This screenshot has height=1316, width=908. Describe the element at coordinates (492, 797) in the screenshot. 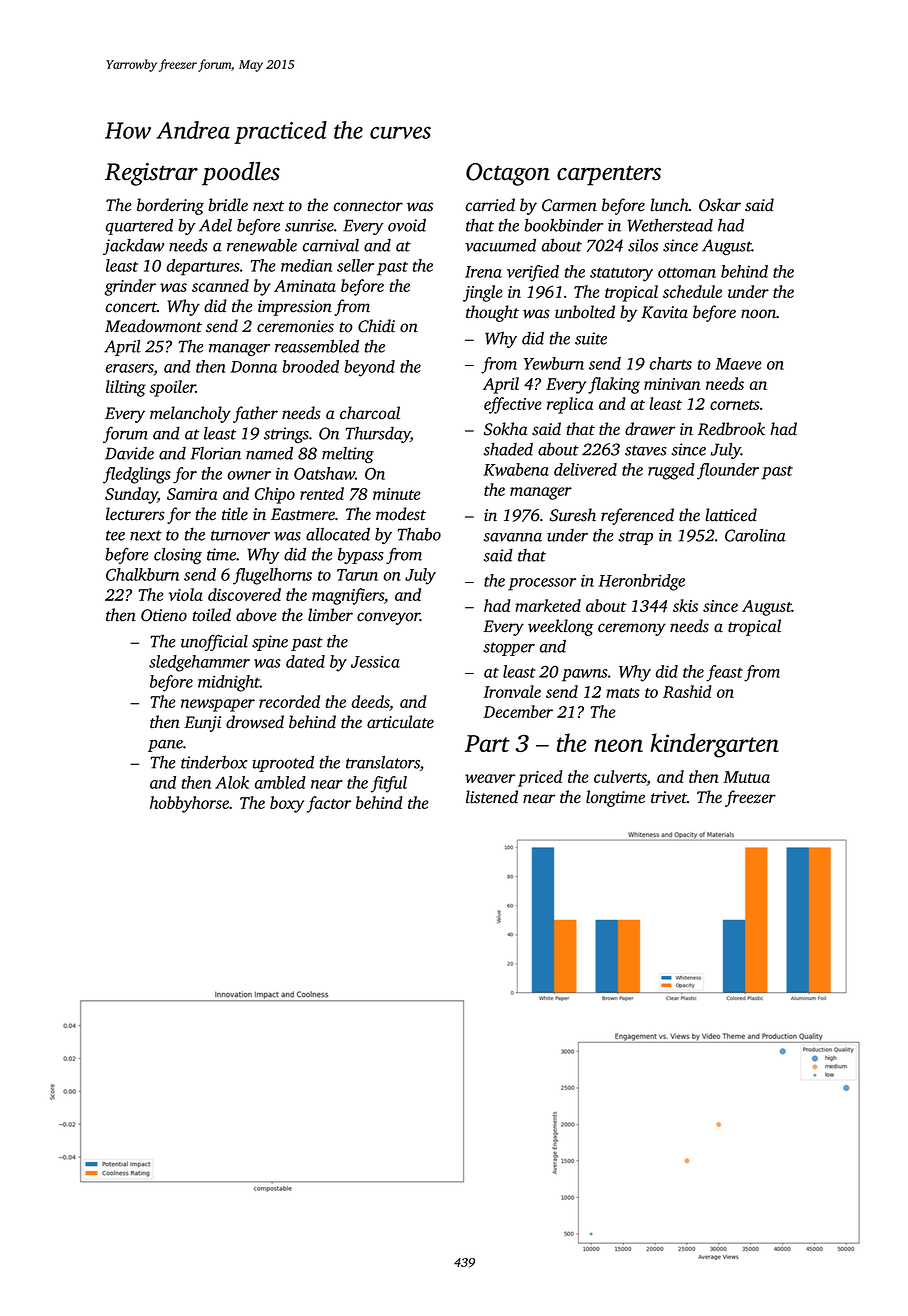

I see `listened` at that location.
